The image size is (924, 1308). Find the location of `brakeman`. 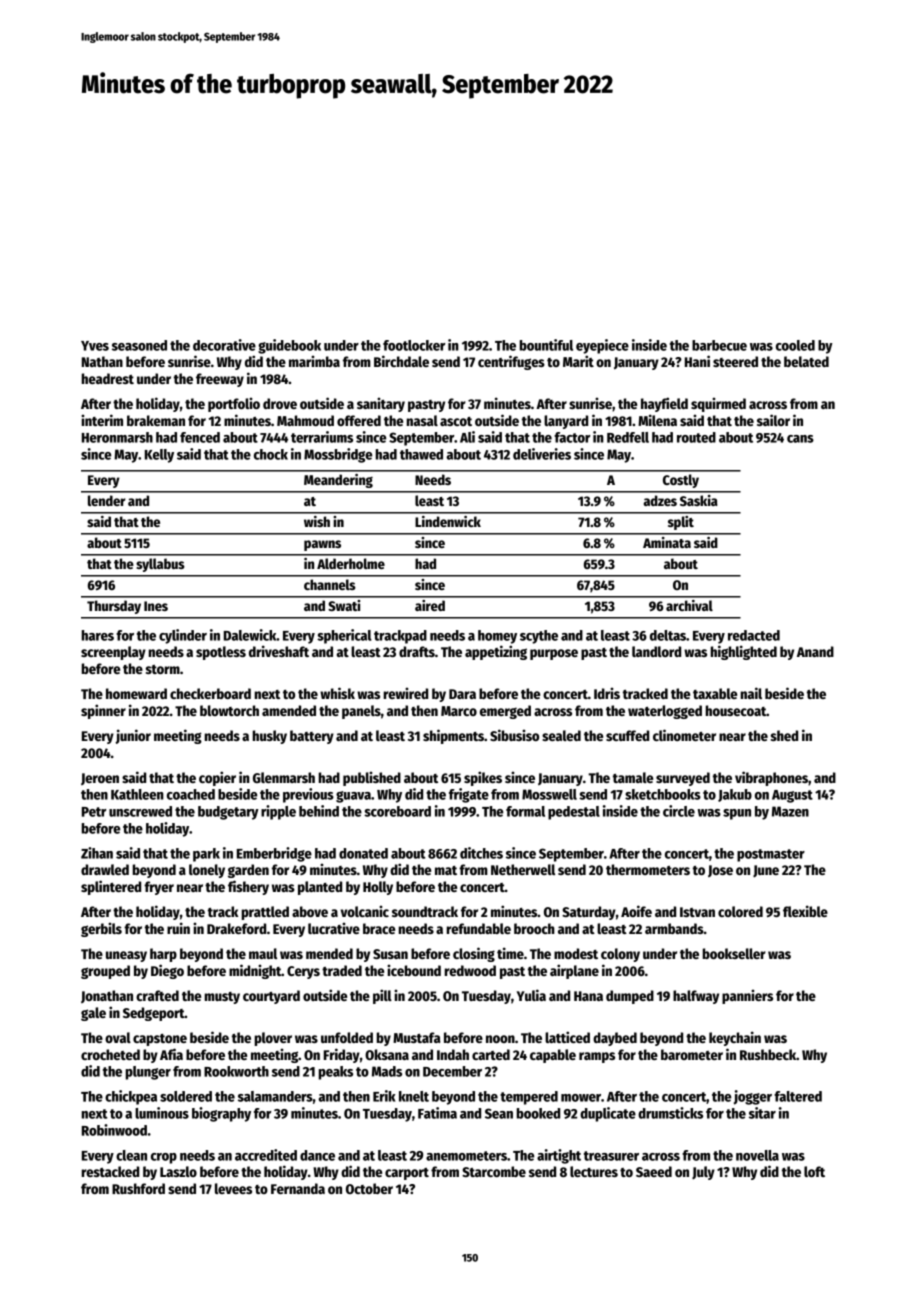

brakeman is located at coordinates (156, 420).
